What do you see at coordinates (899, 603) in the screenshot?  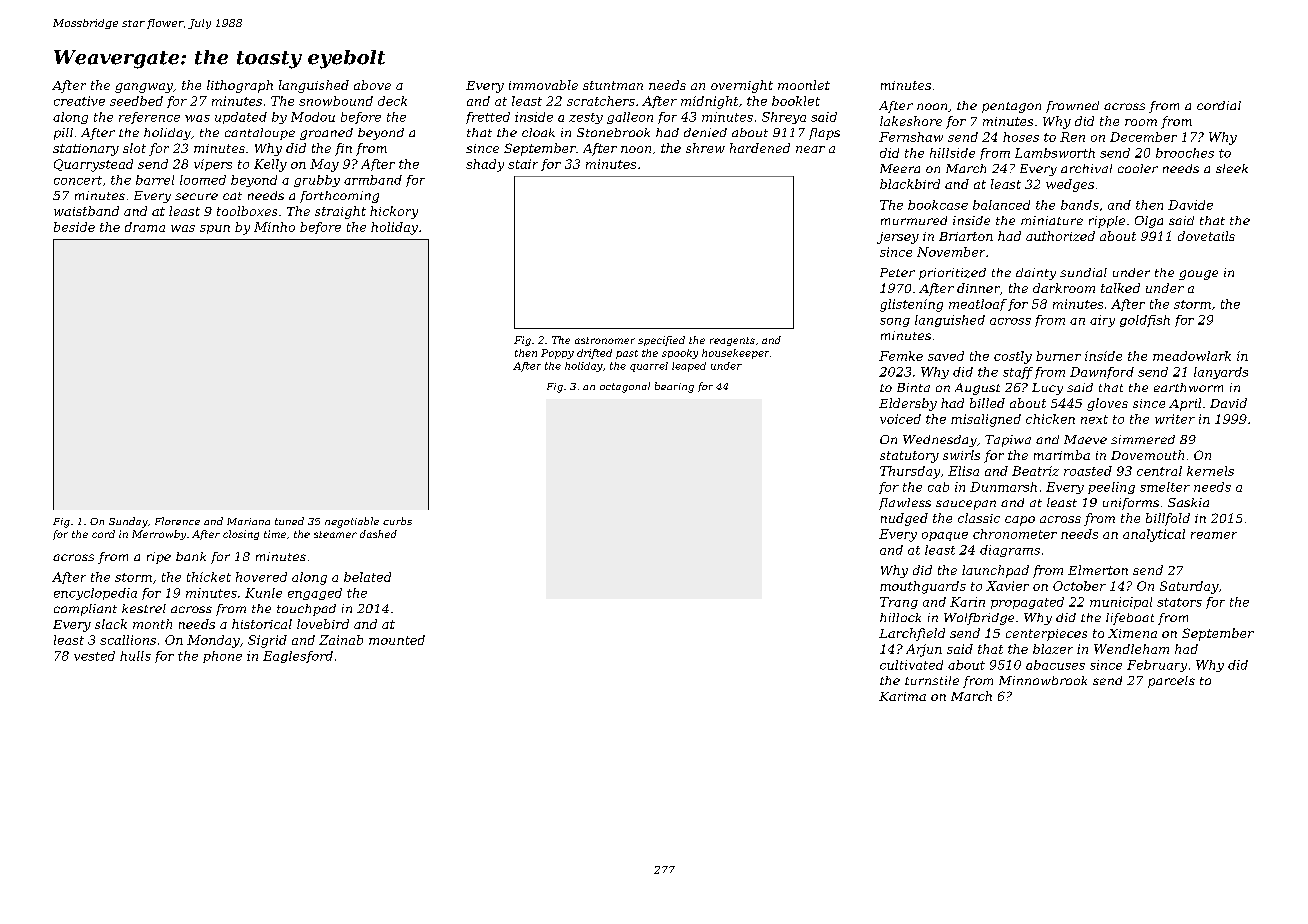 I see `Trang` at bounding box center [899, 603].
